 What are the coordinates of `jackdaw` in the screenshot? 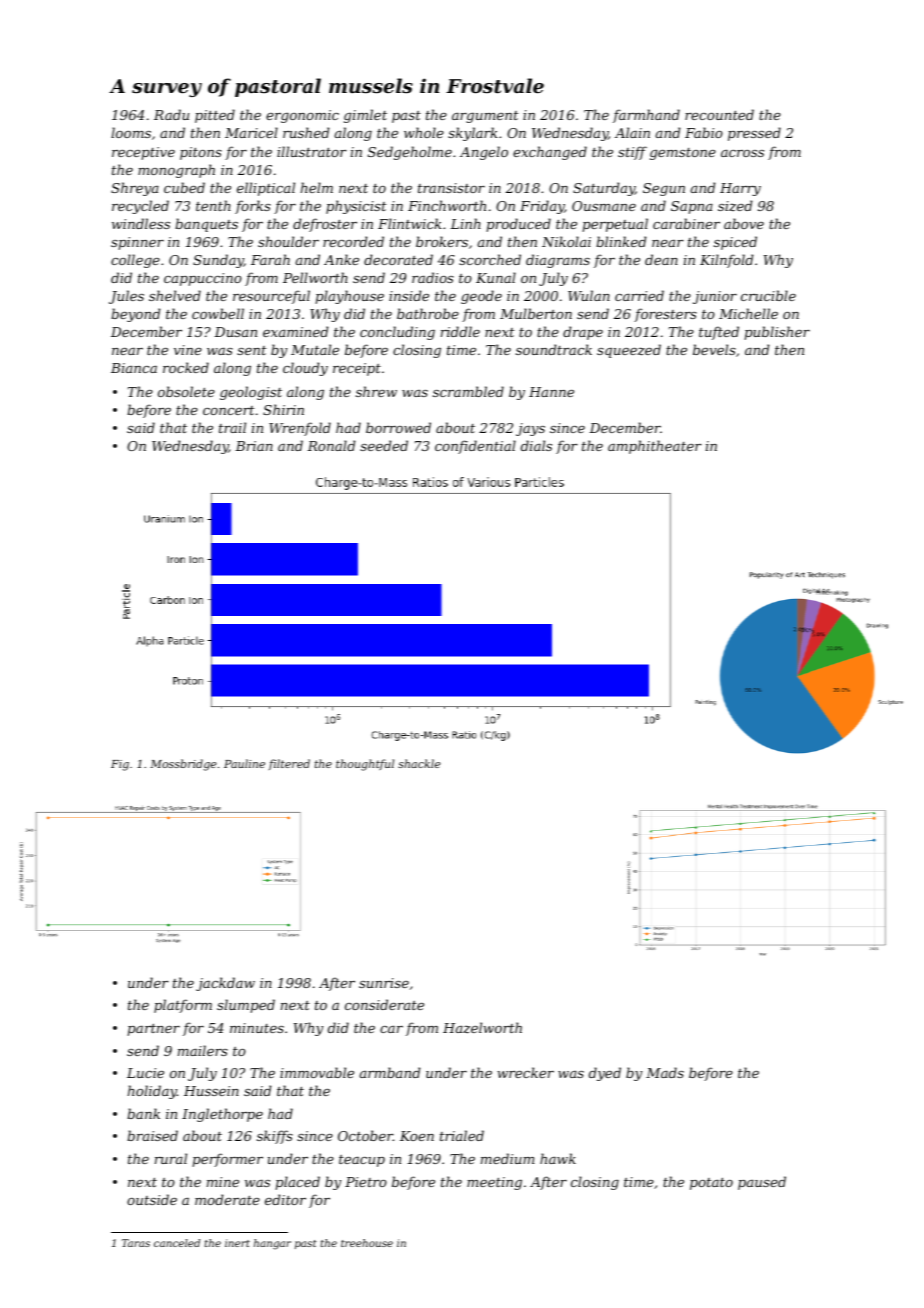 It's located at (225, 984).
